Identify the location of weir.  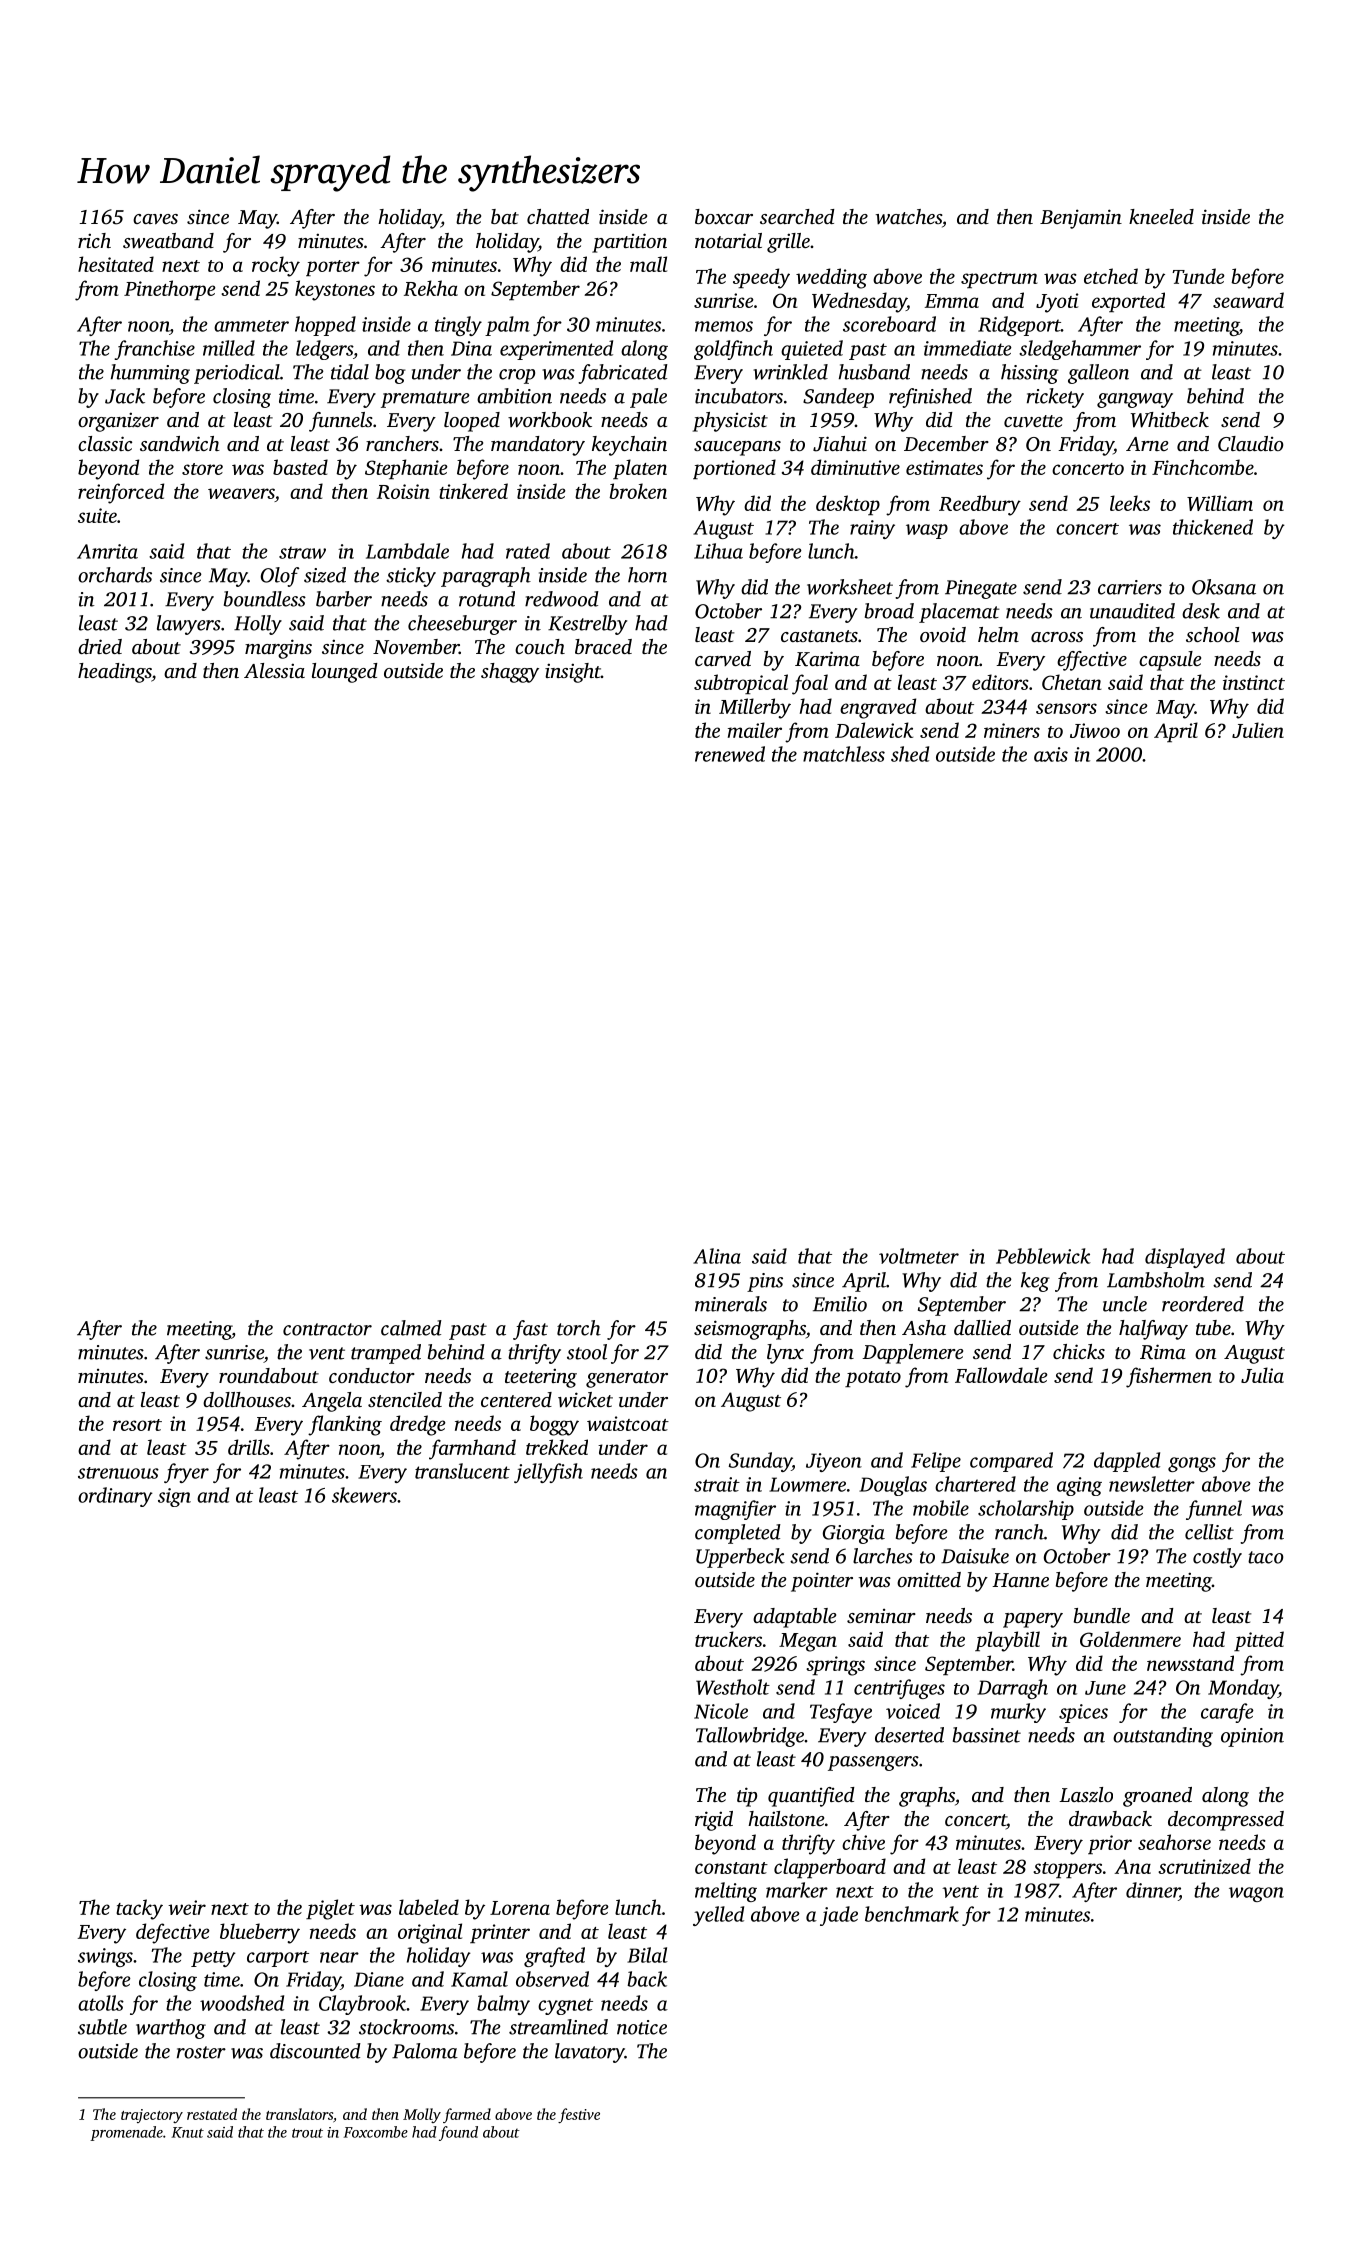
(187, 1907).
